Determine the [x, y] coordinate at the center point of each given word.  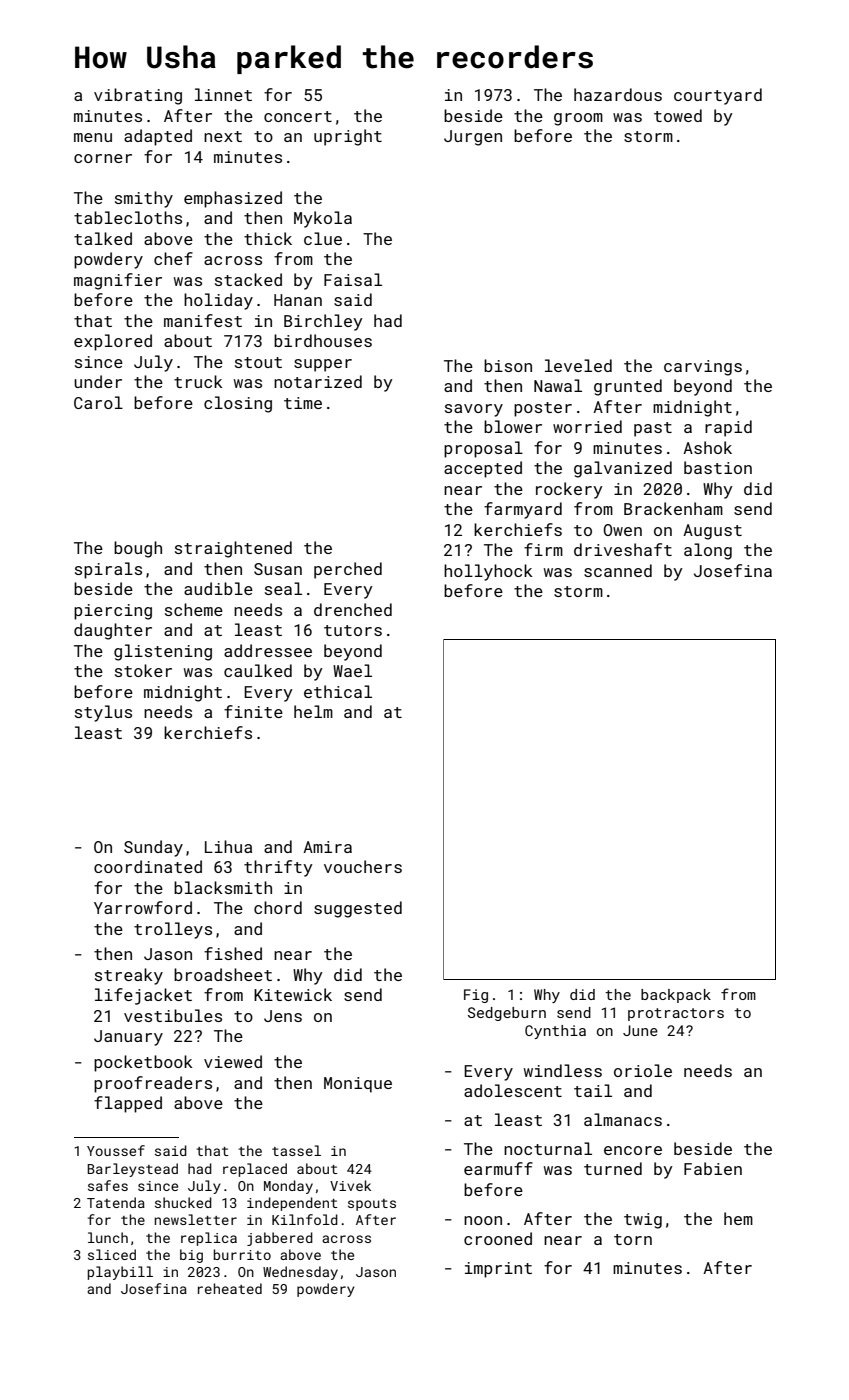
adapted [158, 137]
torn [633, 1239]
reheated [230, 1288]
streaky [129, 976]
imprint [498, 1270]
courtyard [718, 96]
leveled [578, 365]
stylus [103, 713]
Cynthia [555, 1032]
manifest [203, 320]
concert [298, 116]
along [708, 551]
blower [513, 426]
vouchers [363, 866]
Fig [476, 996]
